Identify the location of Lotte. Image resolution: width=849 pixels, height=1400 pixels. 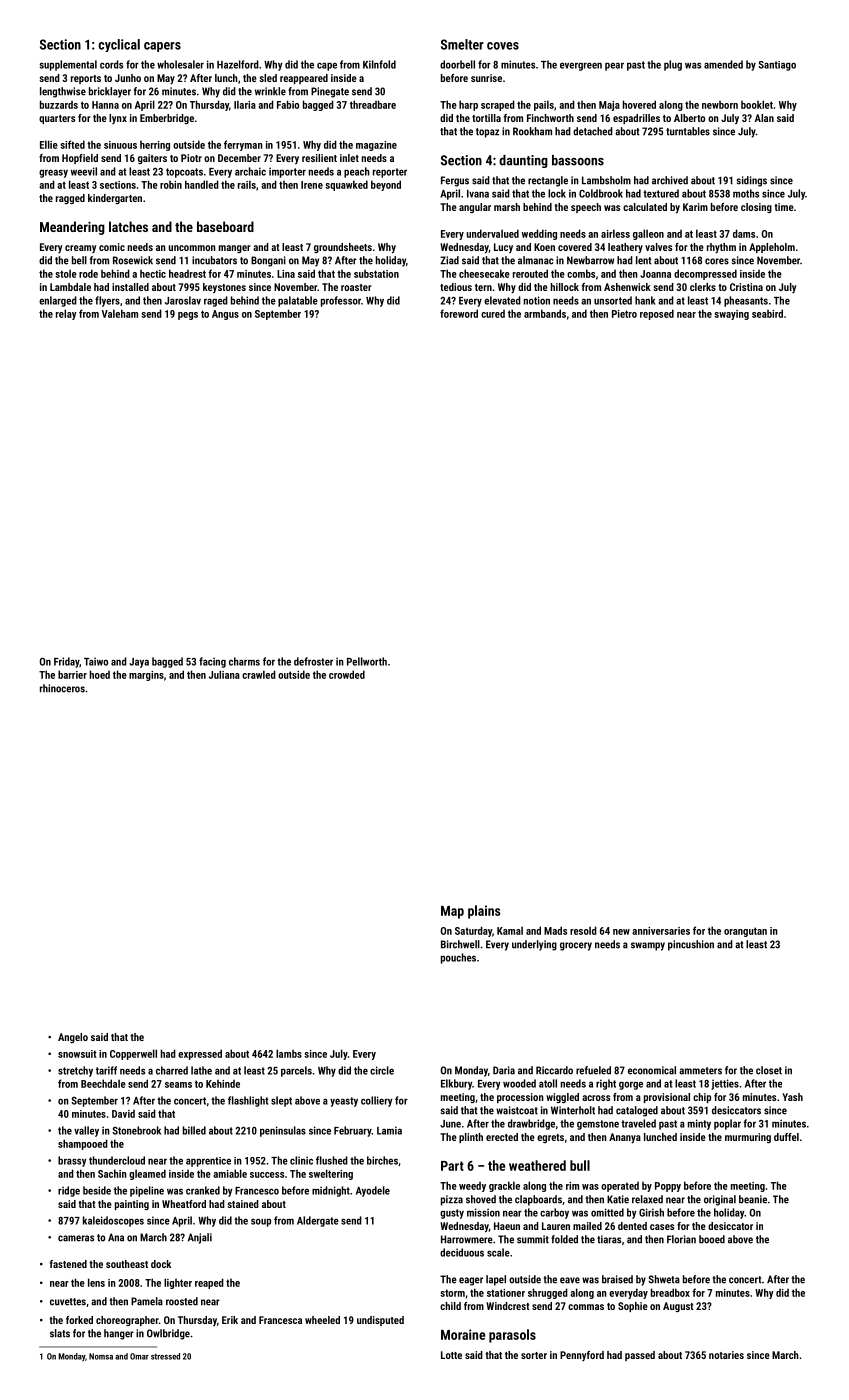
(451, 1355).
